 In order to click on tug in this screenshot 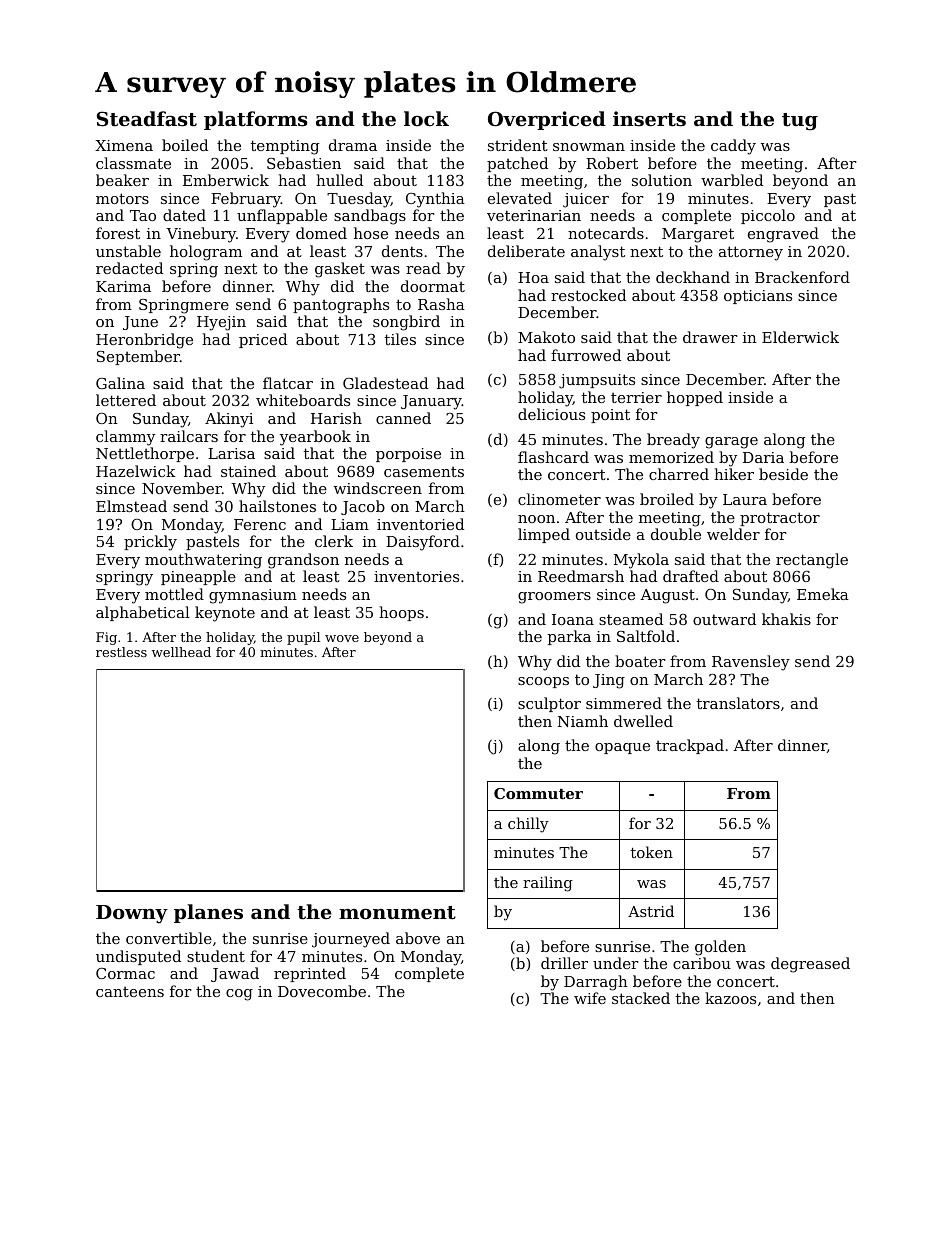, I will do `click(800, 122)`.
